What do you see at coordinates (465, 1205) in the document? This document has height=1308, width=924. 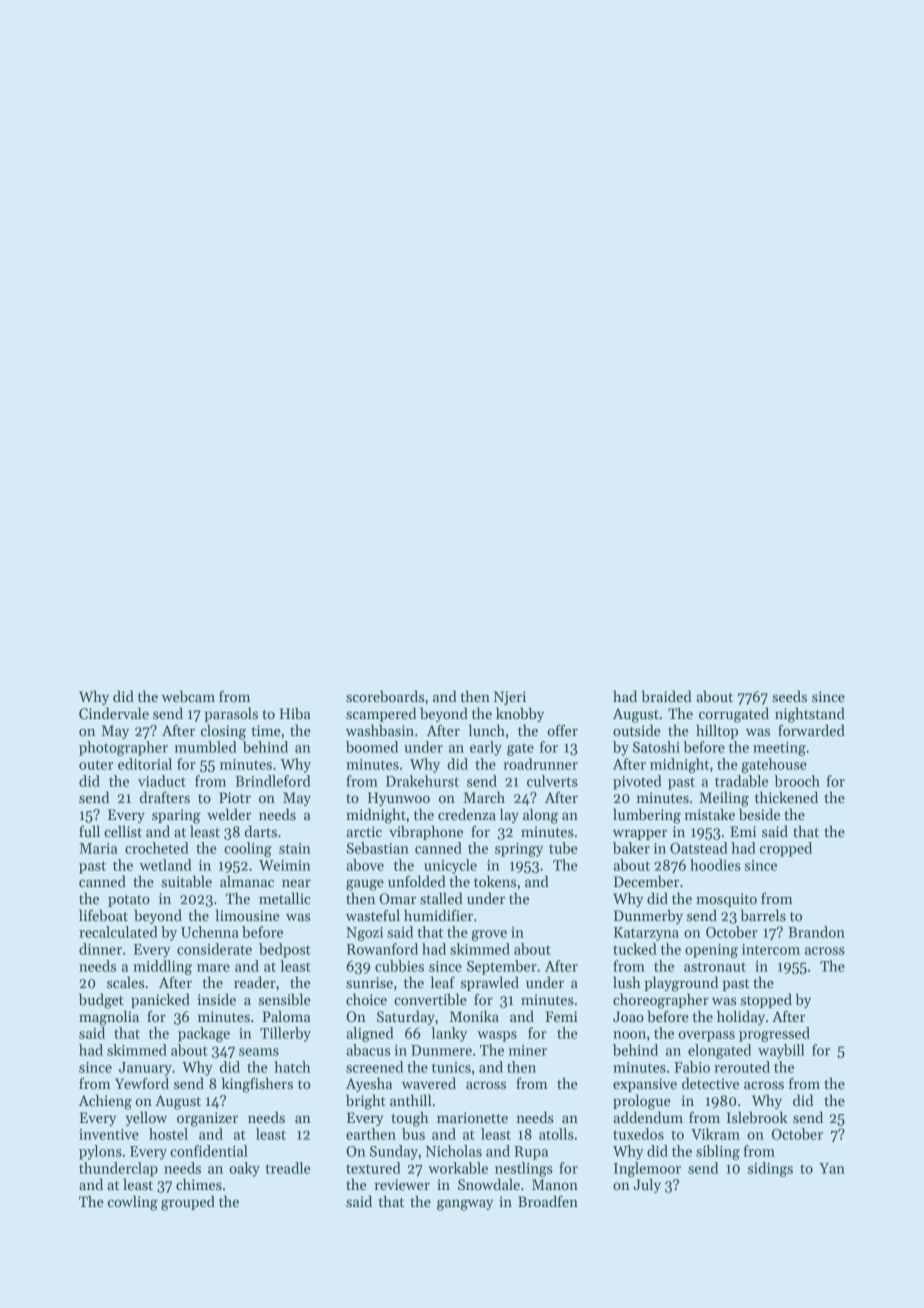 I see `gangway` at bounding box center [465, 1205].
